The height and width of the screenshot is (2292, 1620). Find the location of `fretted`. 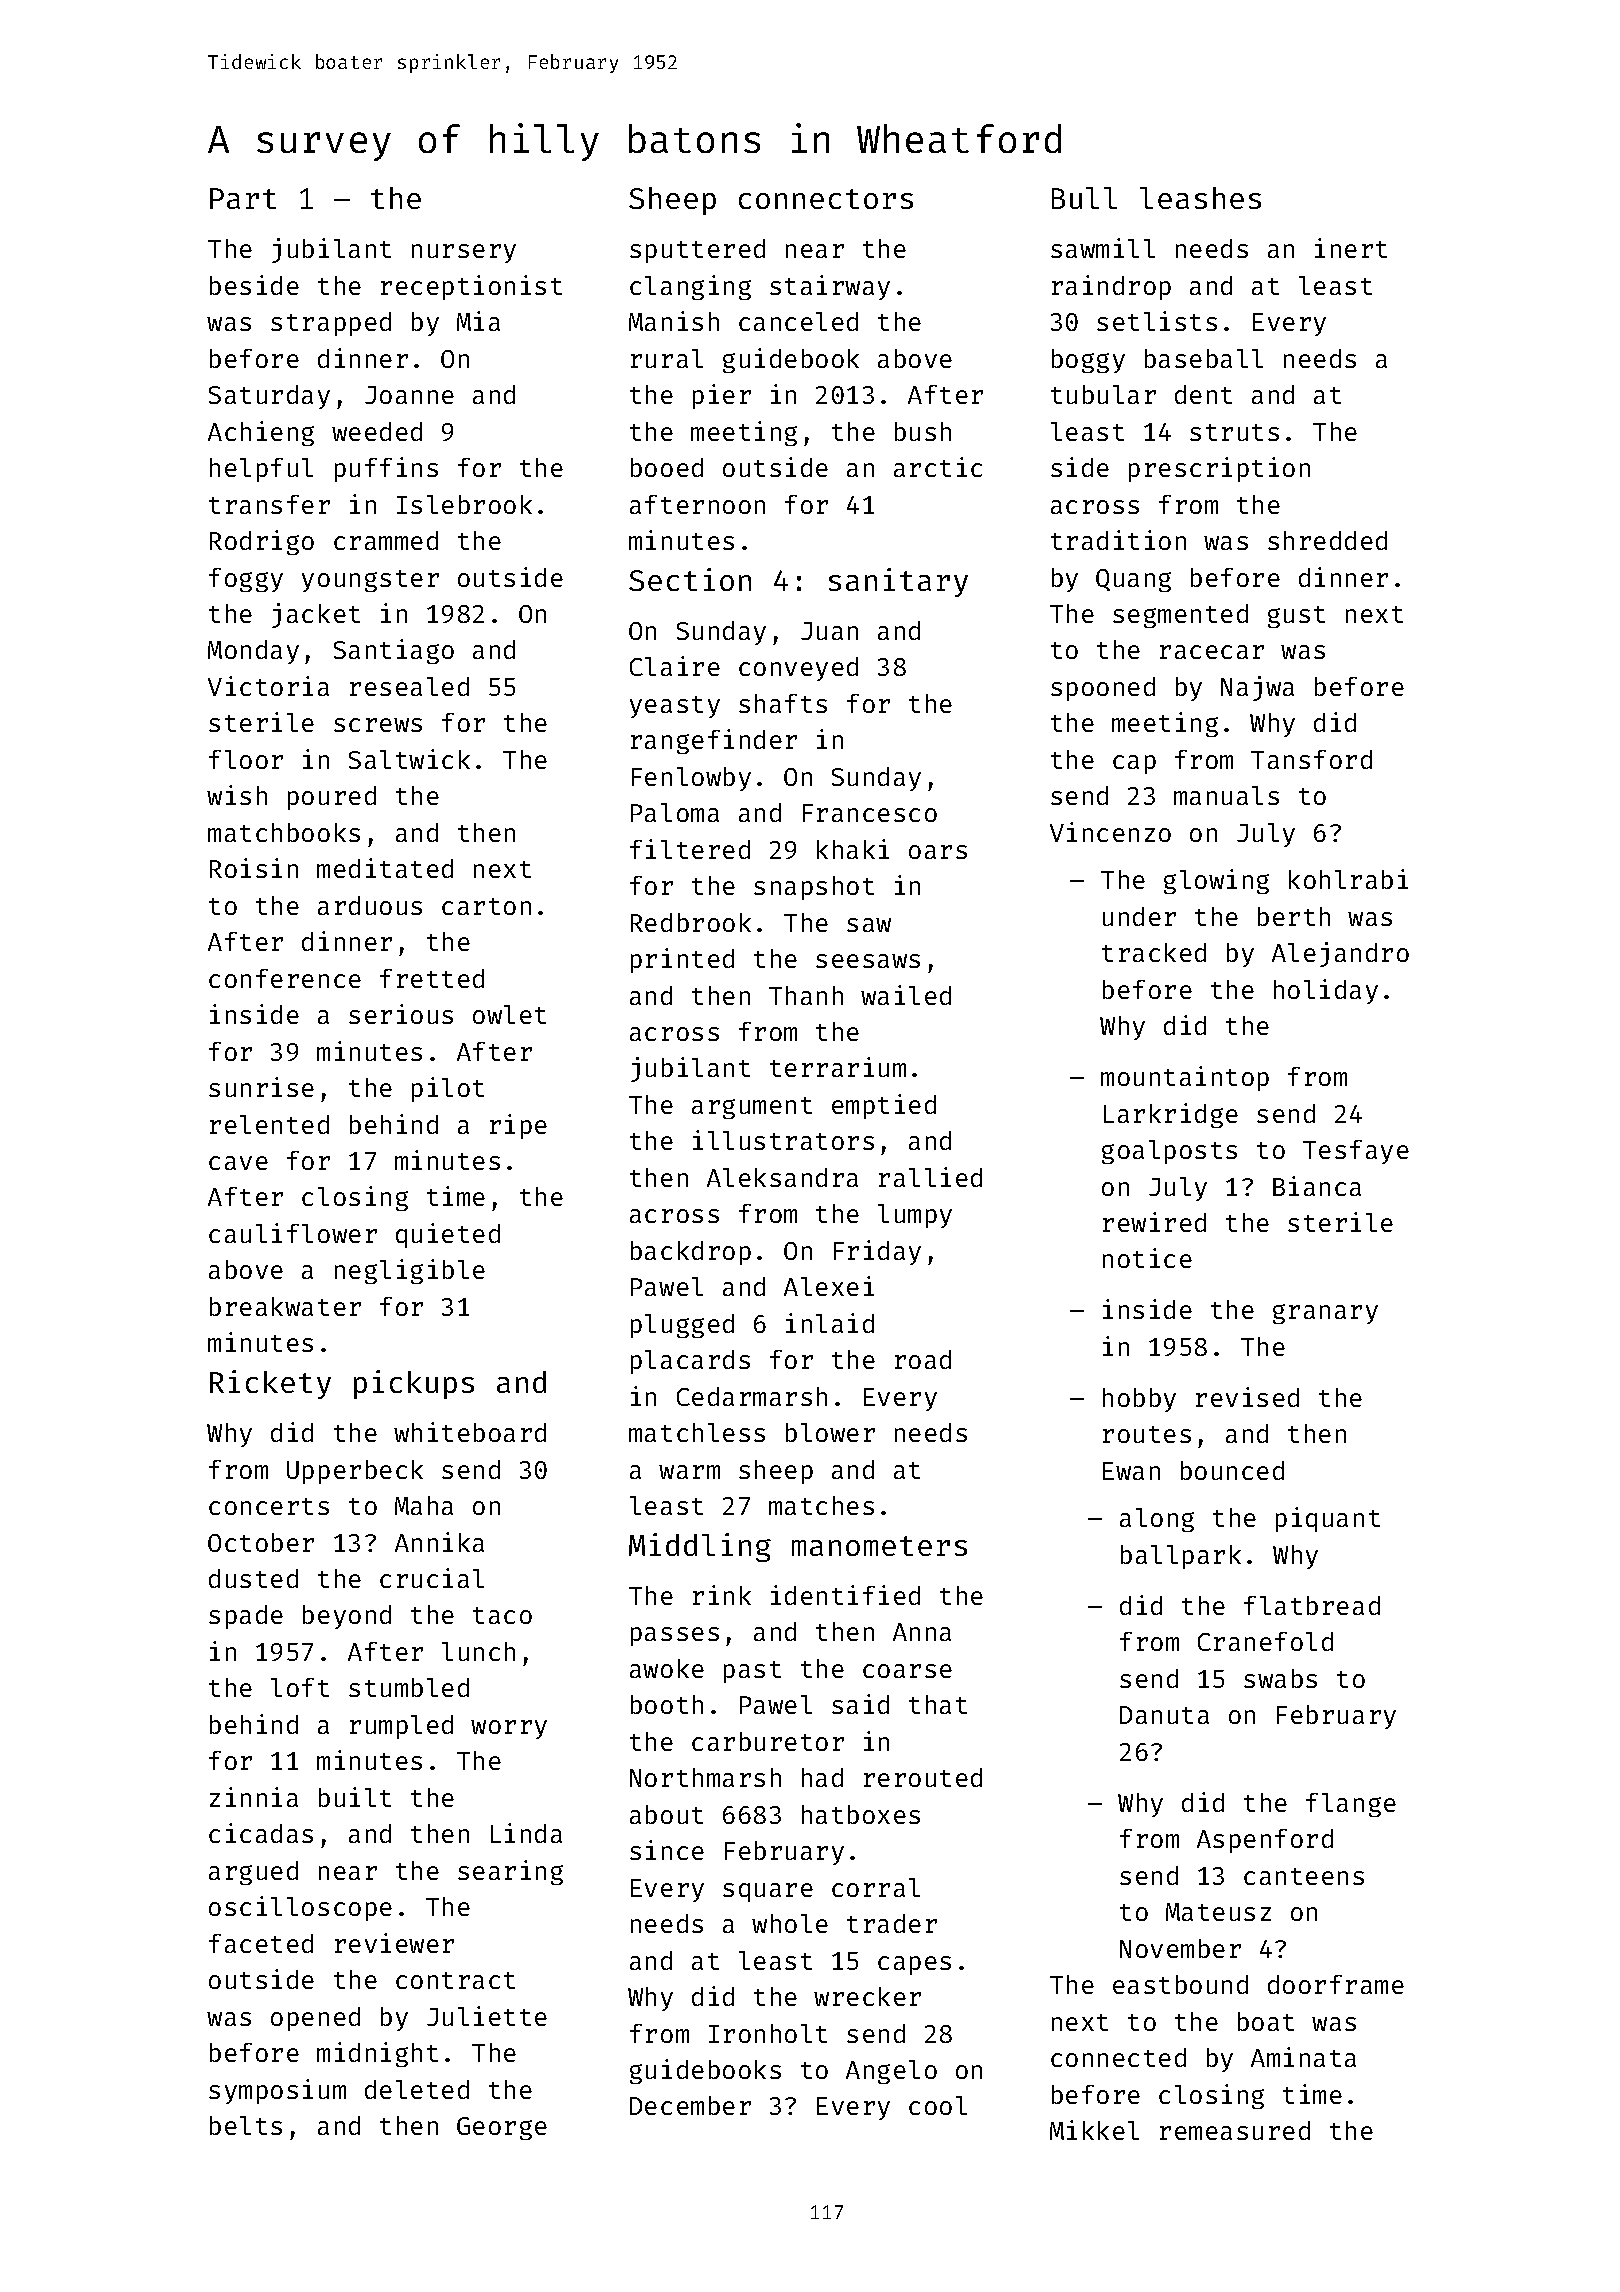

fretted is located at coordinates (432, 978).
